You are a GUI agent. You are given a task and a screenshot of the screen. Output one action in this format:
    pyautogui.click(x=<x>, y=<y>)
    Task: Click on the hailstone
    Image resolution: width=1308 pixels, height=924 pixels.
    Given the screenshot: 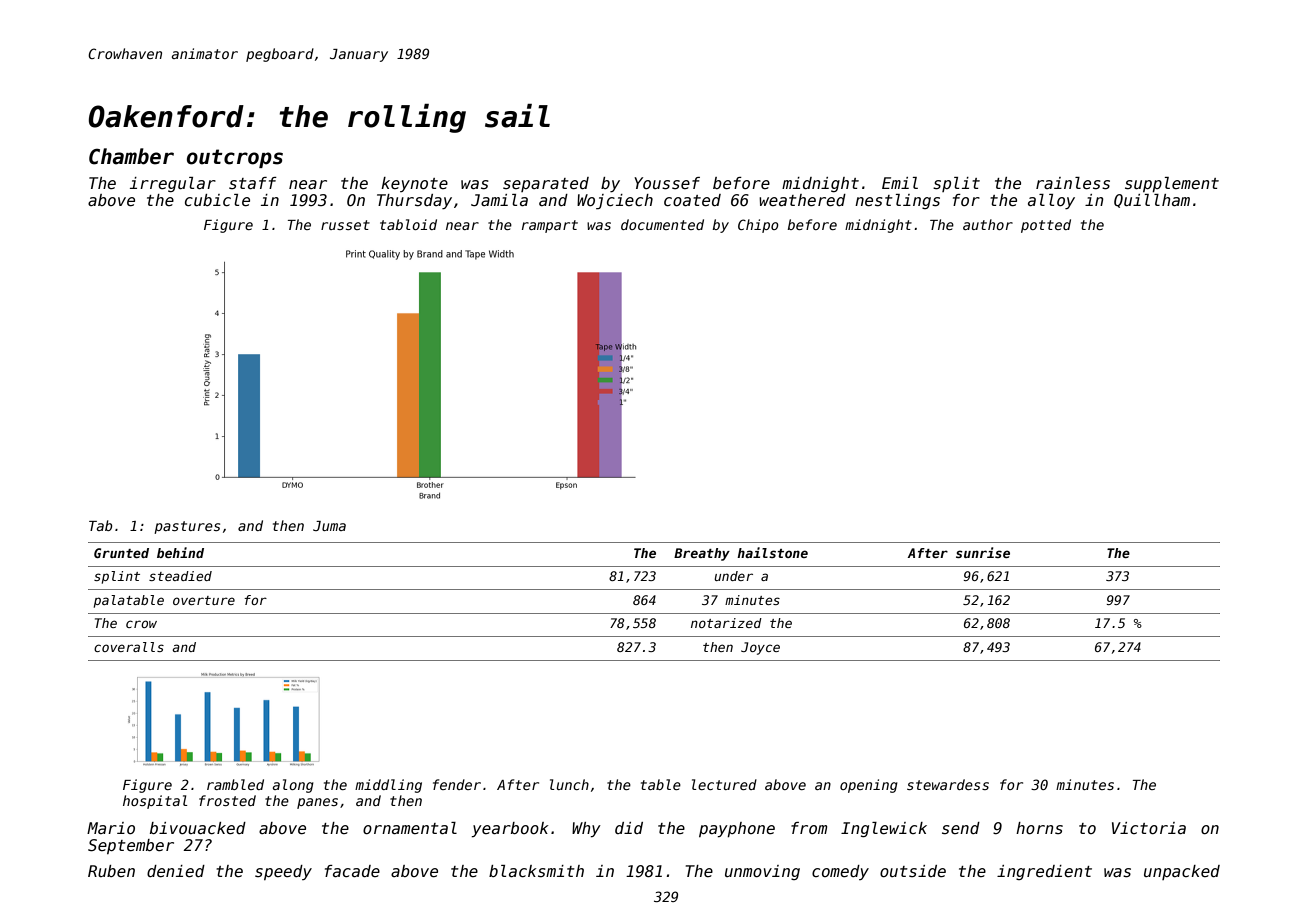 What is the action you would take?
    pyautogui.click(x=772, y=552)
